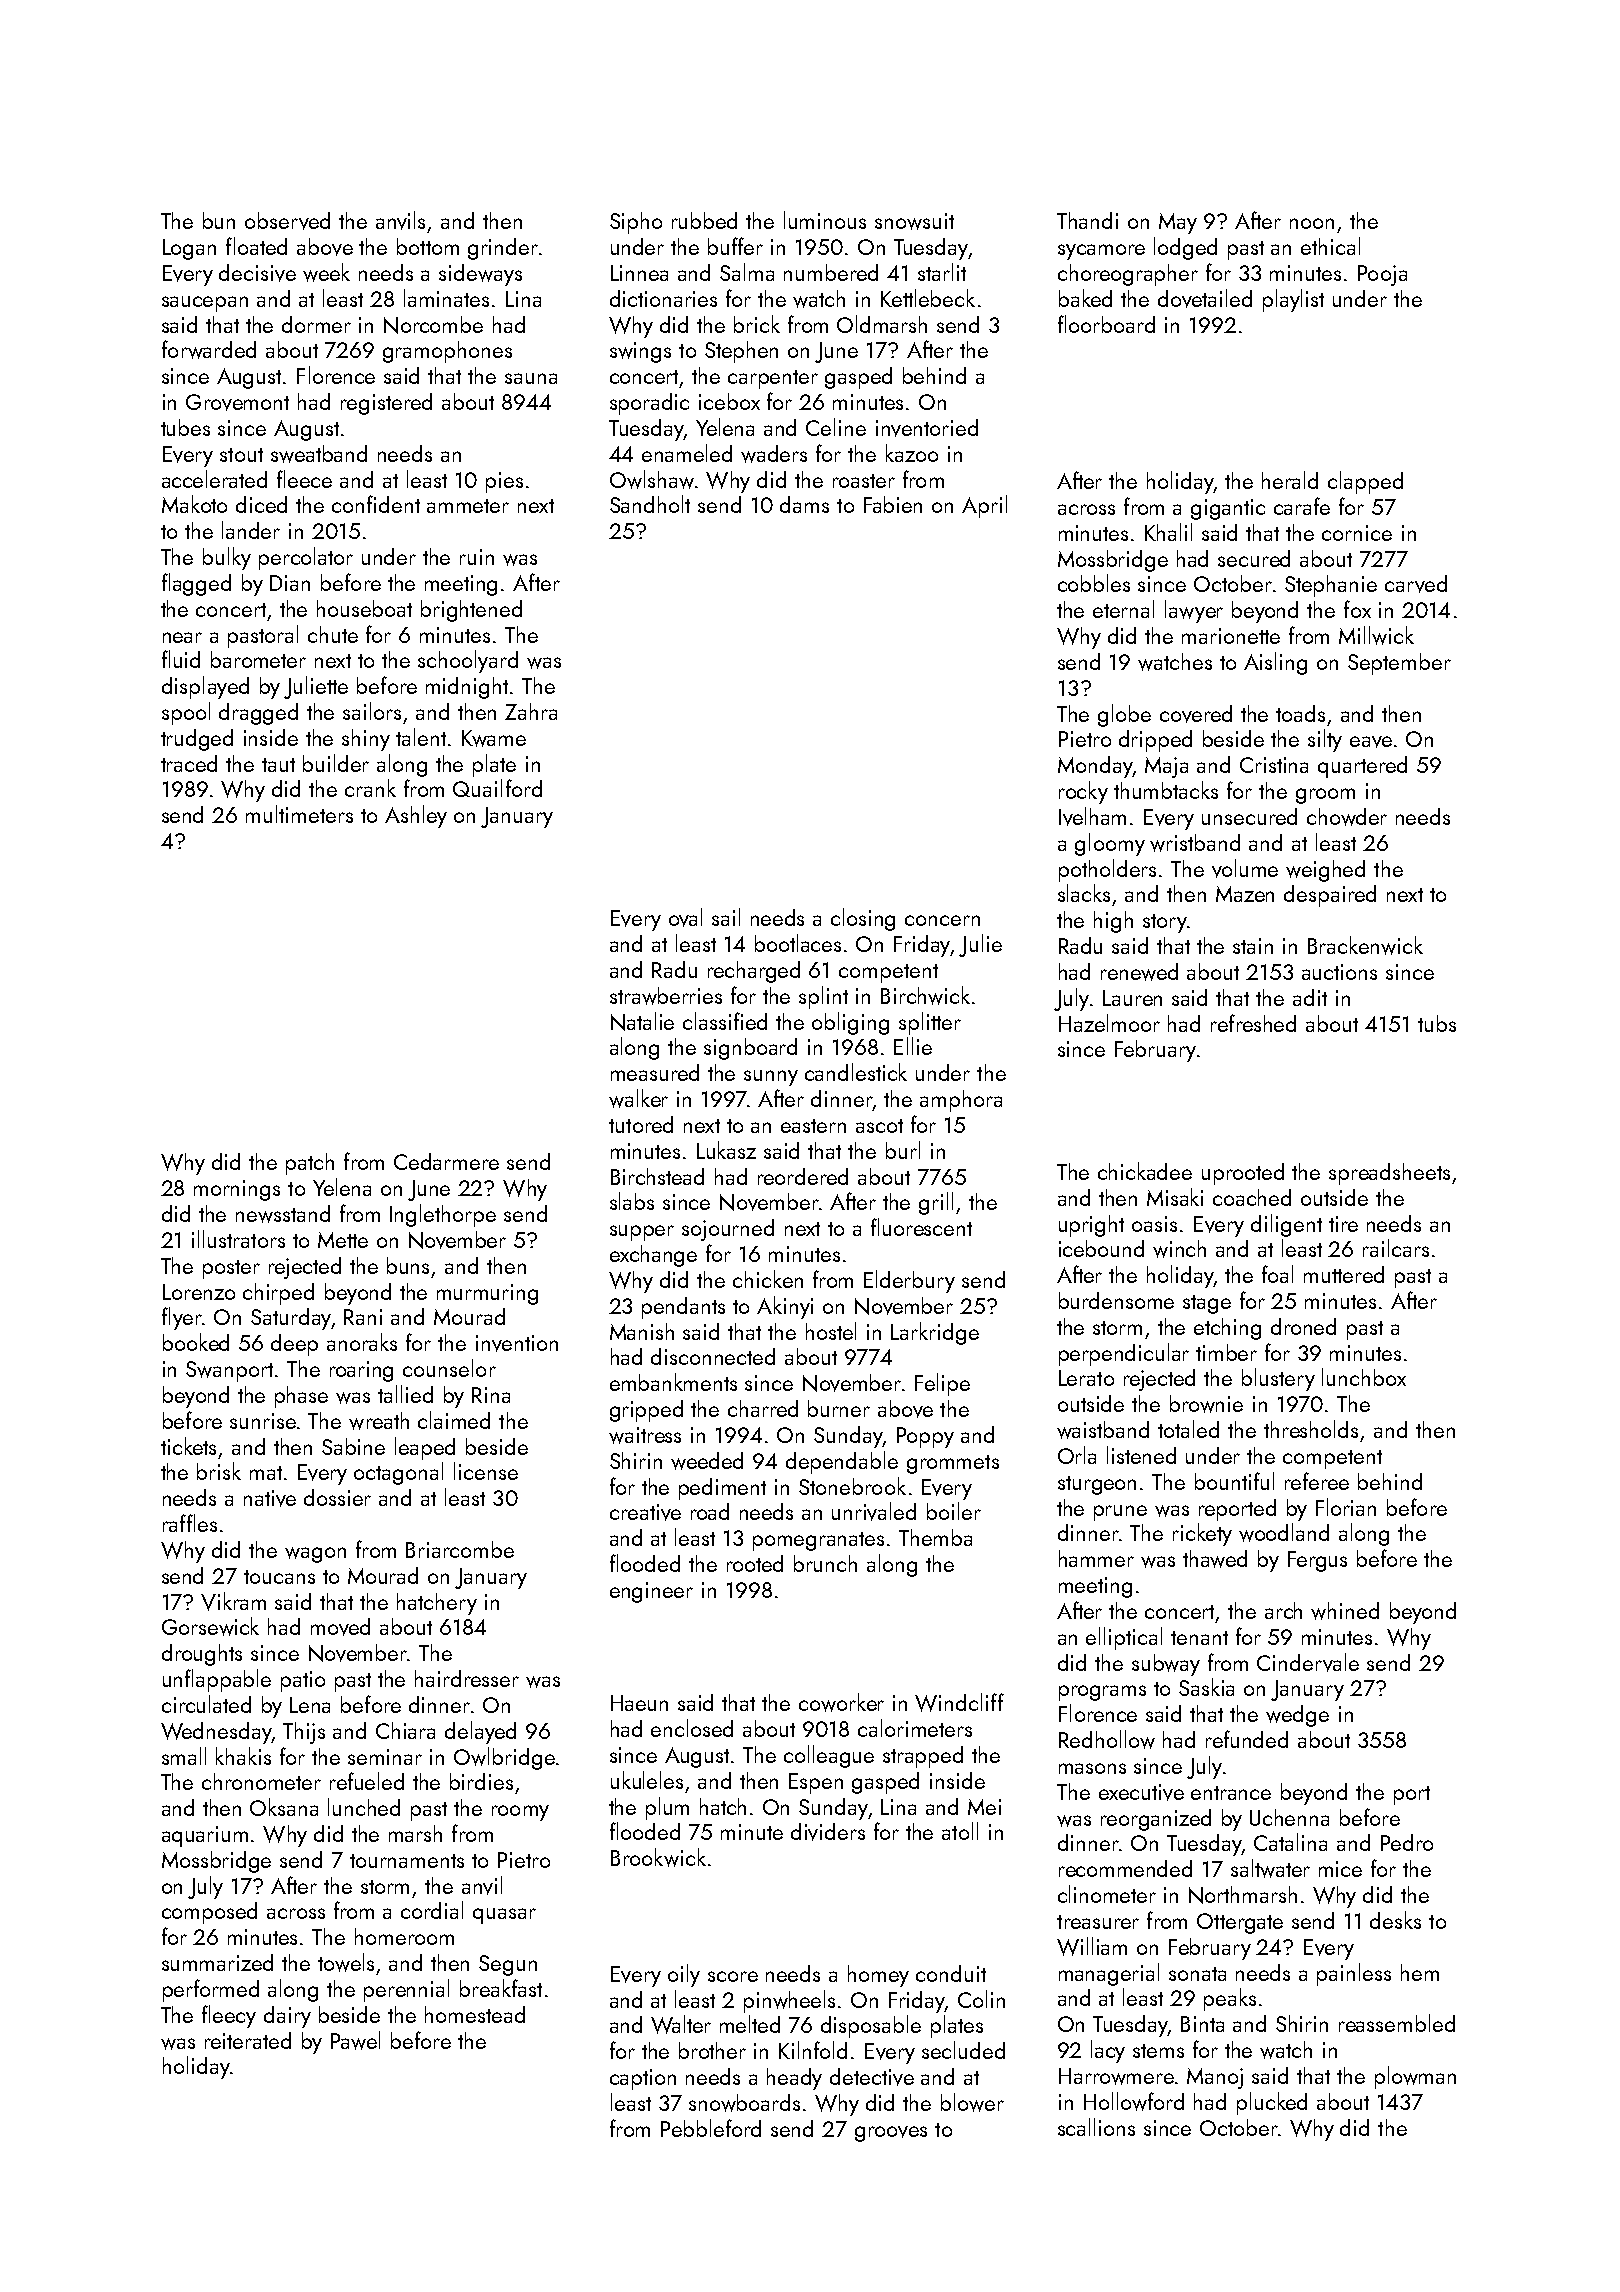 The image size is (1620, 2292). What do you see at coordinates (685, 917) in the image?
I see `oval` at bounding box center [685, 917].
